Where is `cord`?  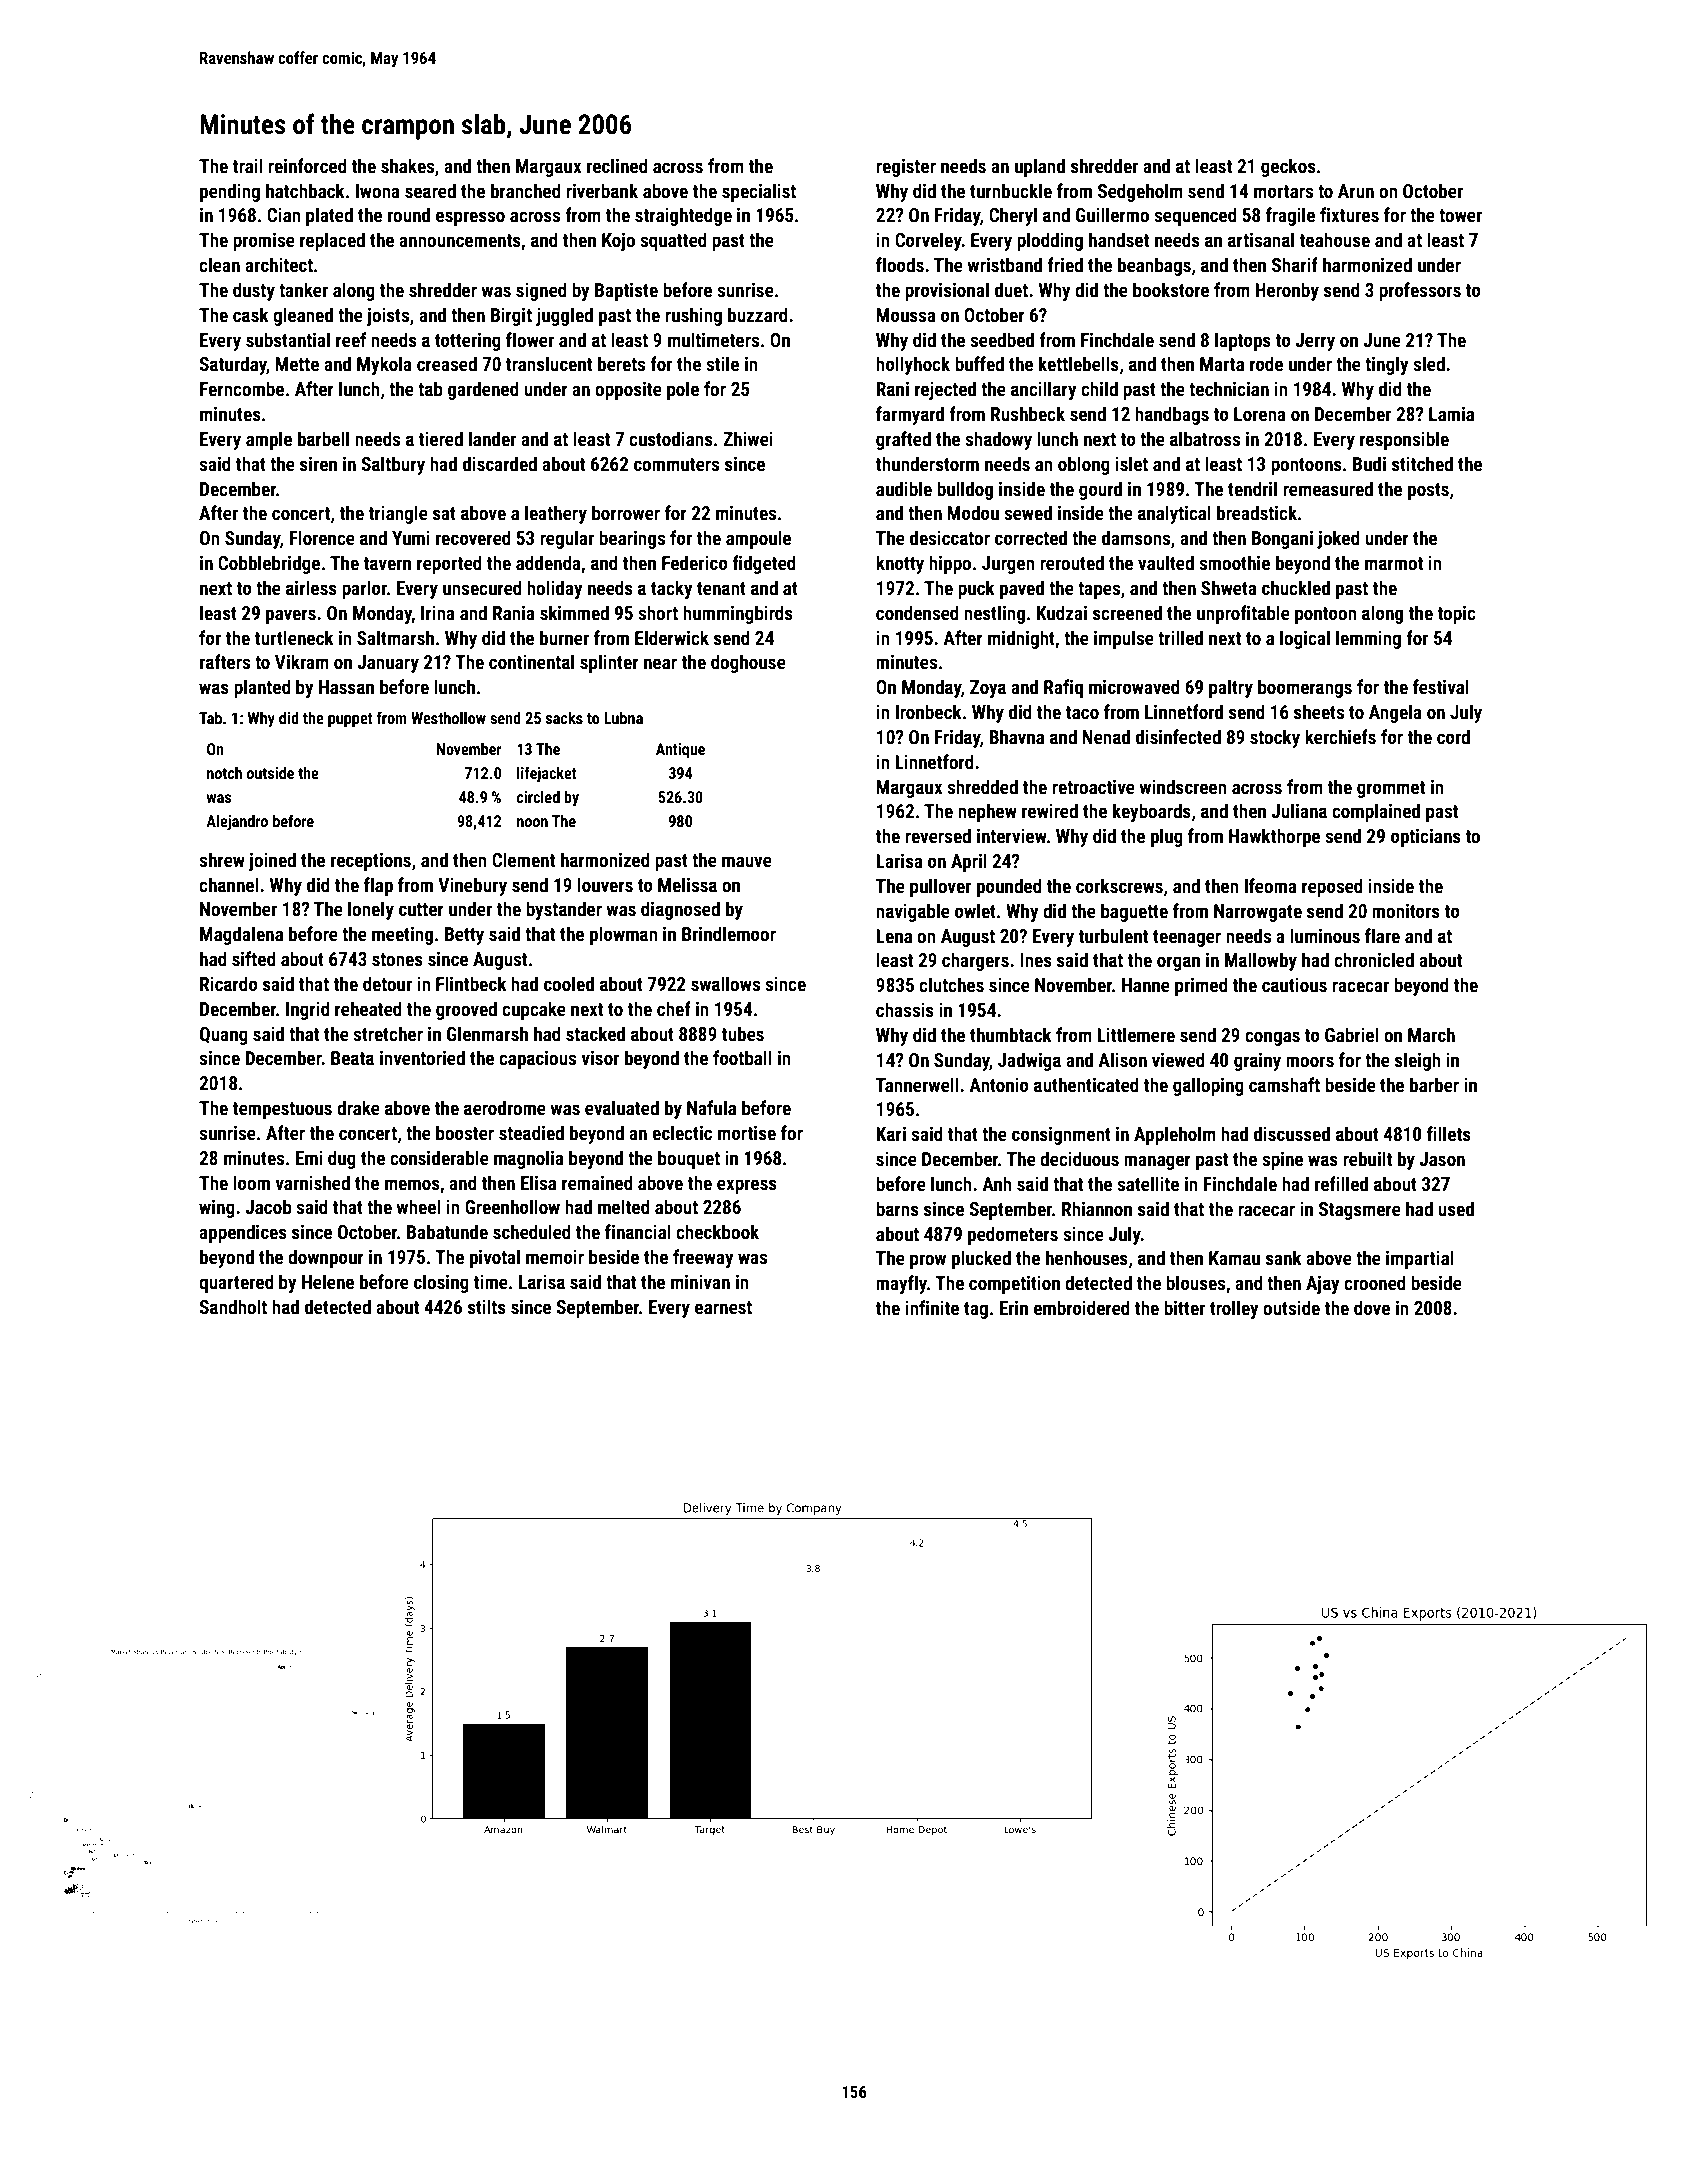 cord is located at coordinates (1453, 736).
